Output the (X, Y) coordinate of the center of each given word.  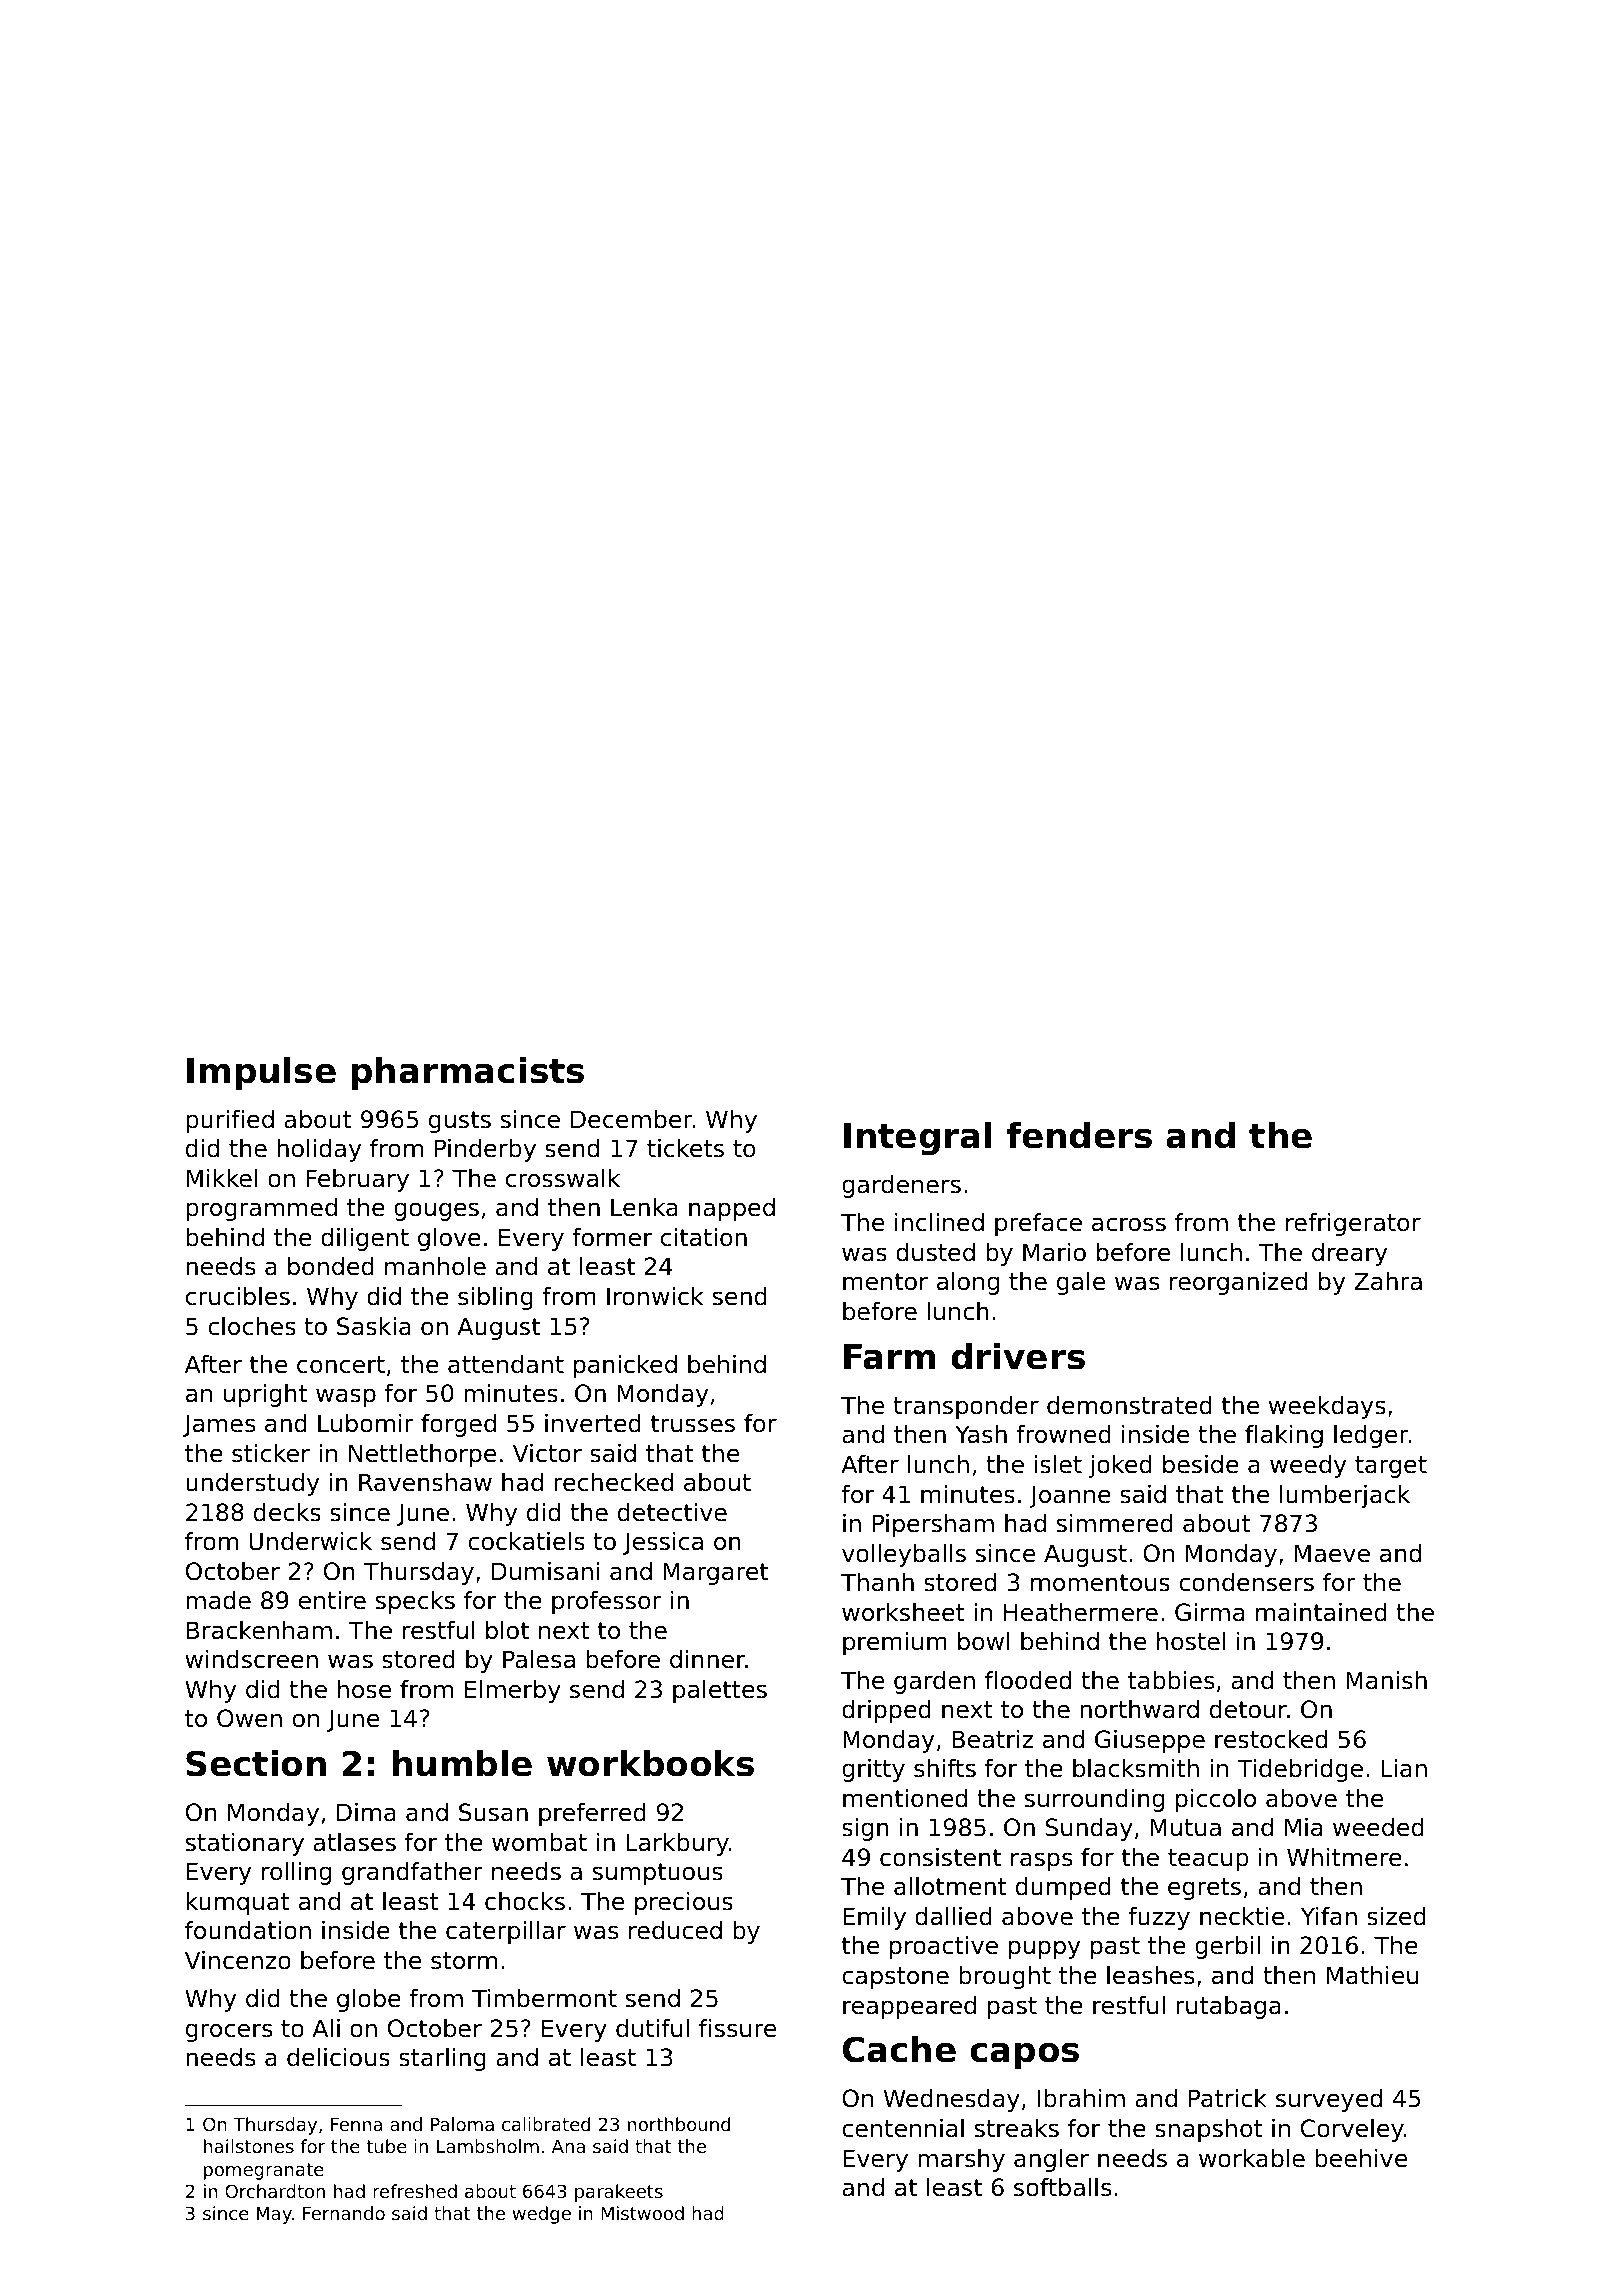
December (631, 1119)
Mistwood (642, 2213)
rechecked (613, 1482)
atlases (354, 1842)
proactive (944, 1947)
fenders (1079, 1135)
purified (230, 1121)
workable (1252, 2158)
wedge (541, 2215)
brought (1005, 1977)
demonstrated (1129, 1405)
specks (415, 1602)
